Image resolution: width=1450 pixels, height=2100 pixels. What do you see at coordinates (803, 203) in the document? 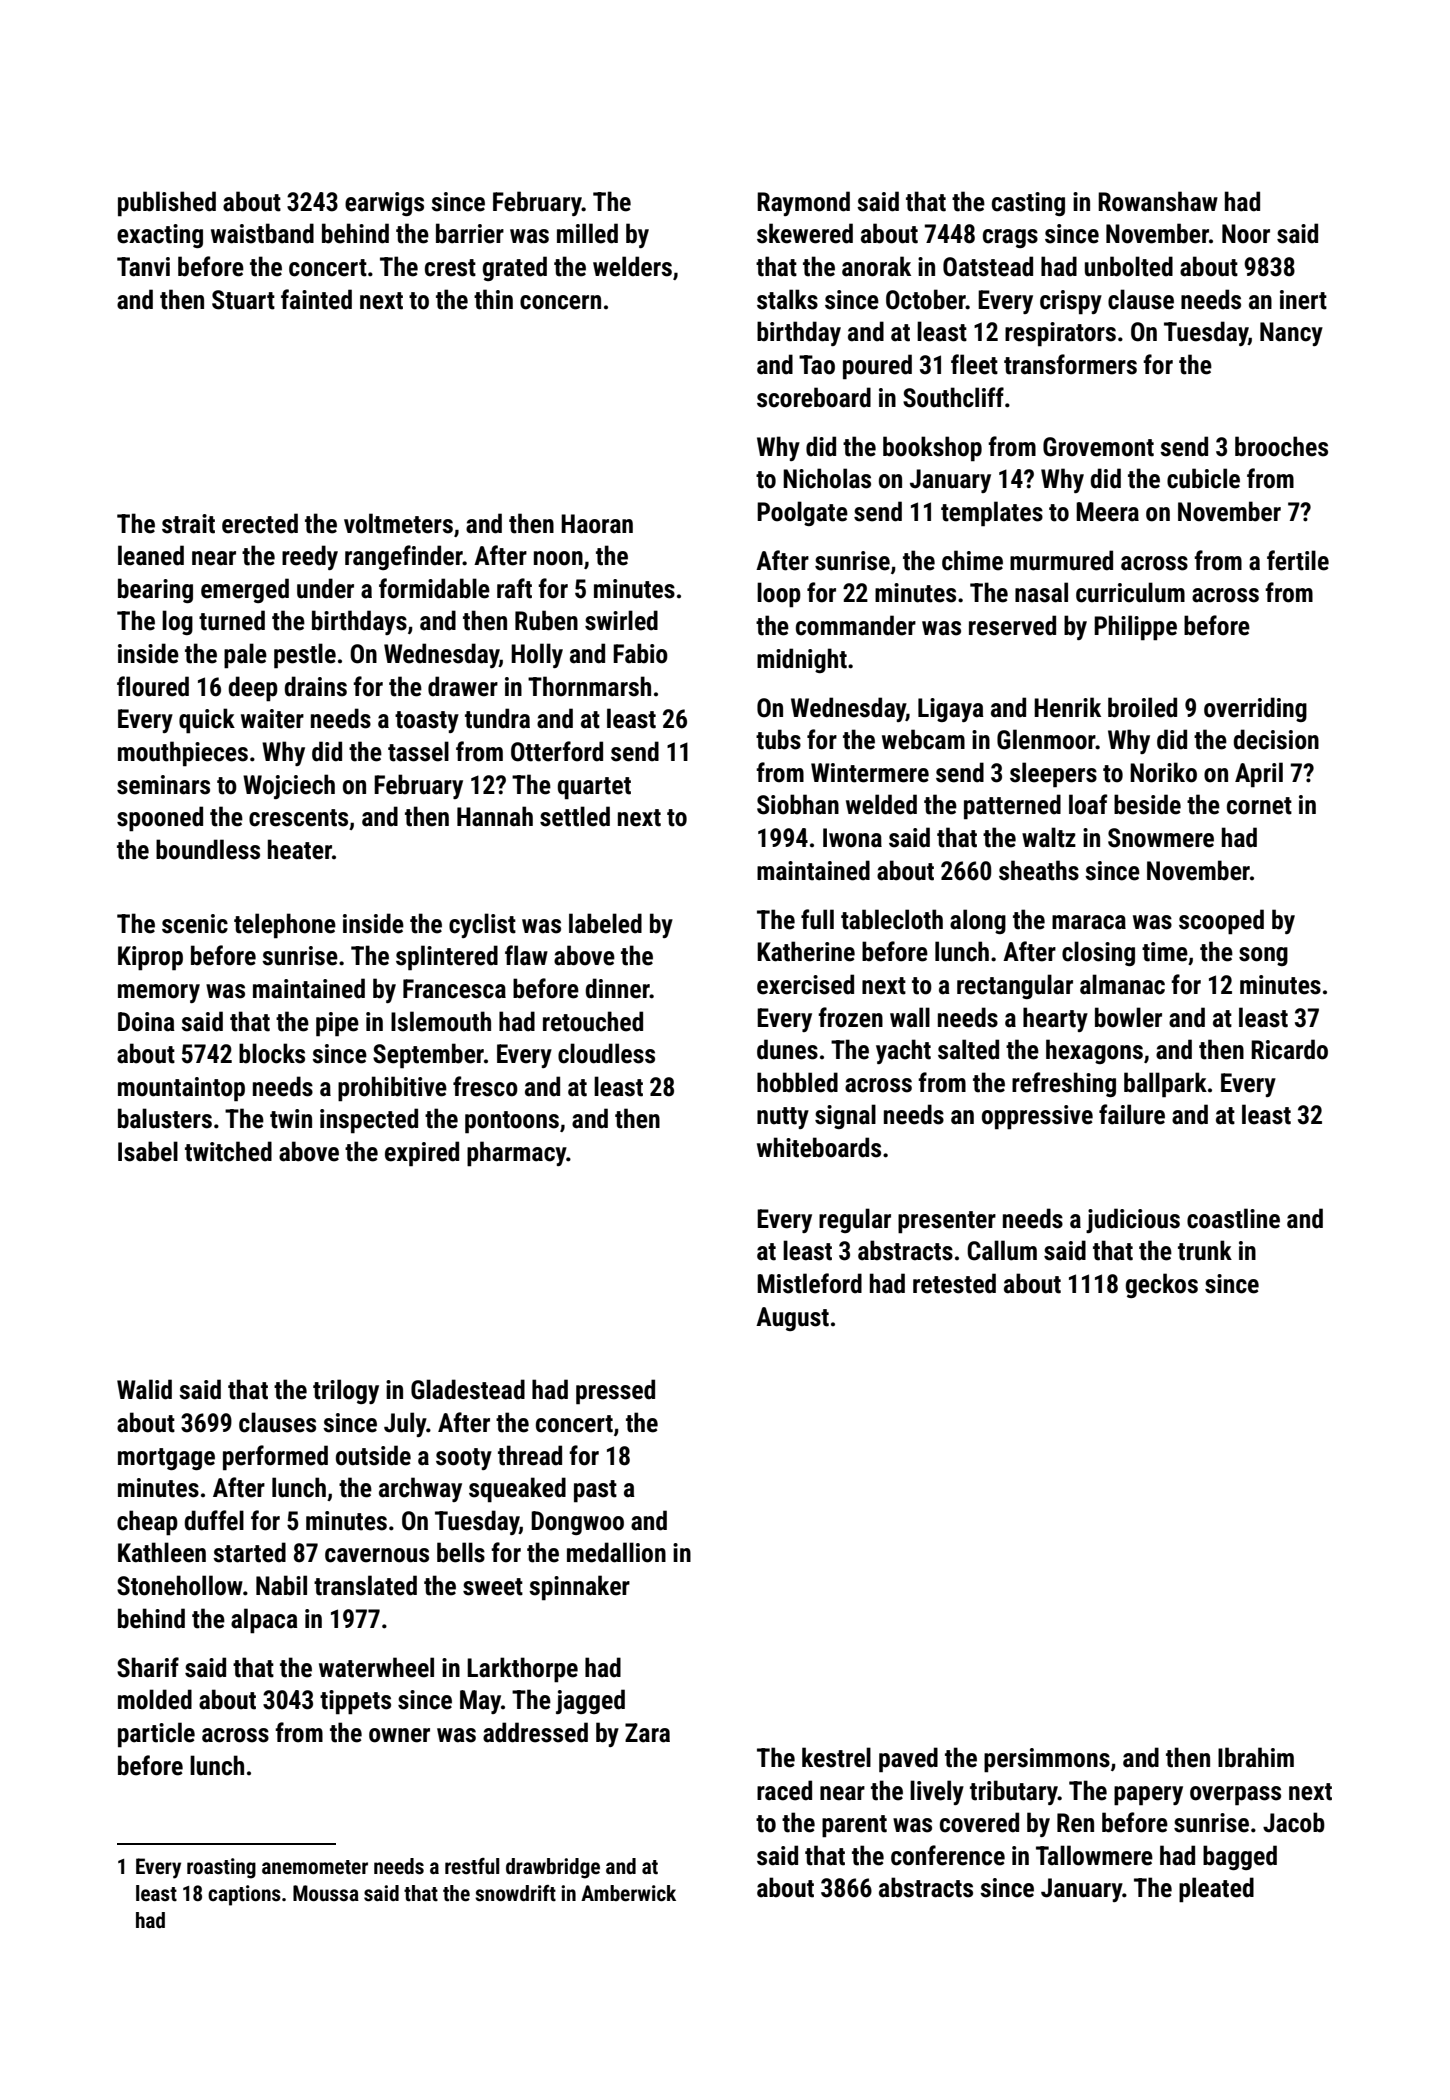
I see `Raymond` at bounding box center [803, 203].
